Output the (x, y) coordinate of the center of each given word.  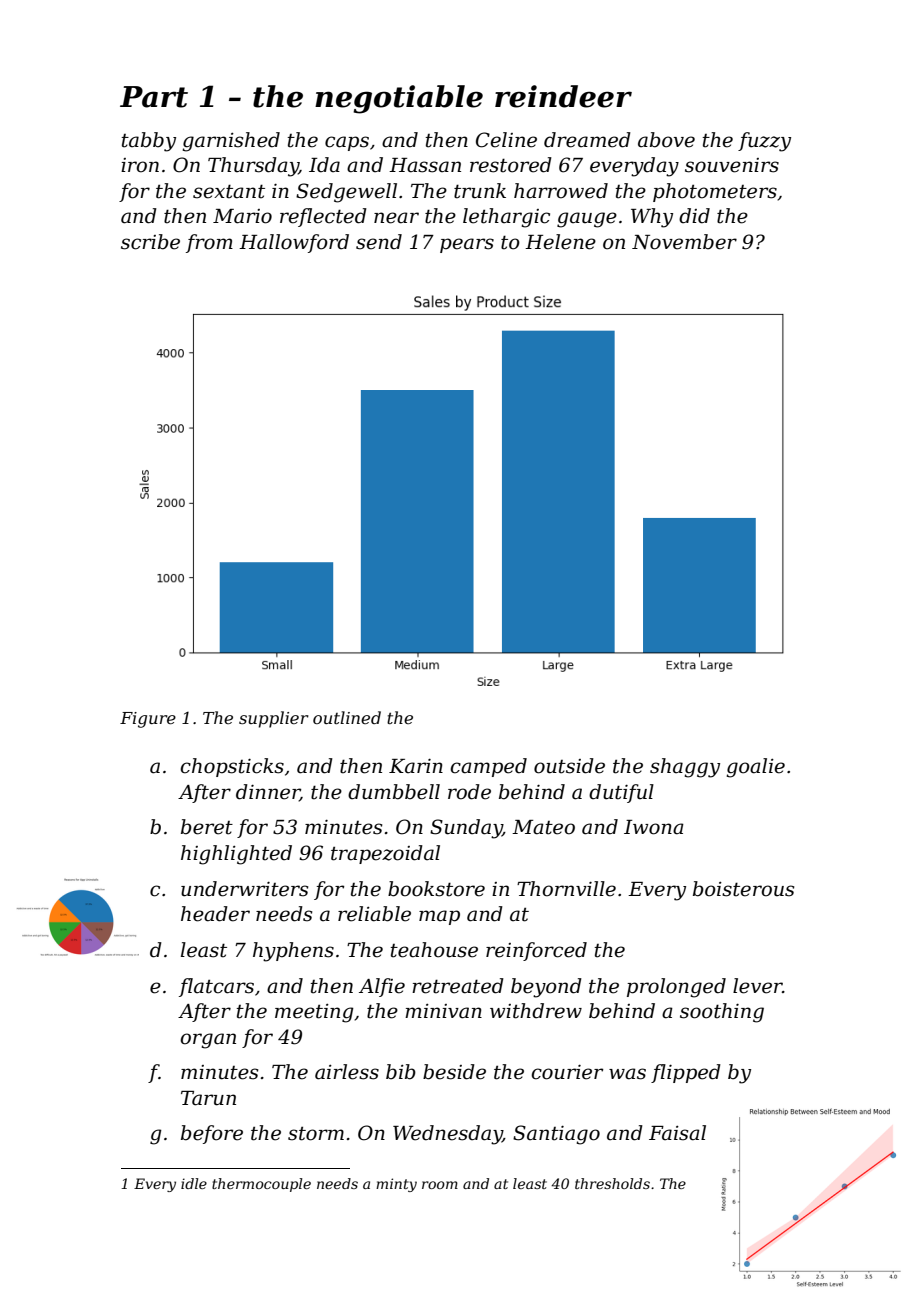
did (694, 216)
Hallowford (294, 243)
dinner (268, 792)
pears (467, 245)
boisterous (743, 889)
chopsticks (232, 767)
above (666, 140)
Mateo (543, 827)
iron (140, 165)
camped (488, 767)
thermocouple (261, 1185)
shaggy (685, 768)
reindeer (563, 96)
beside (454, 1072)
